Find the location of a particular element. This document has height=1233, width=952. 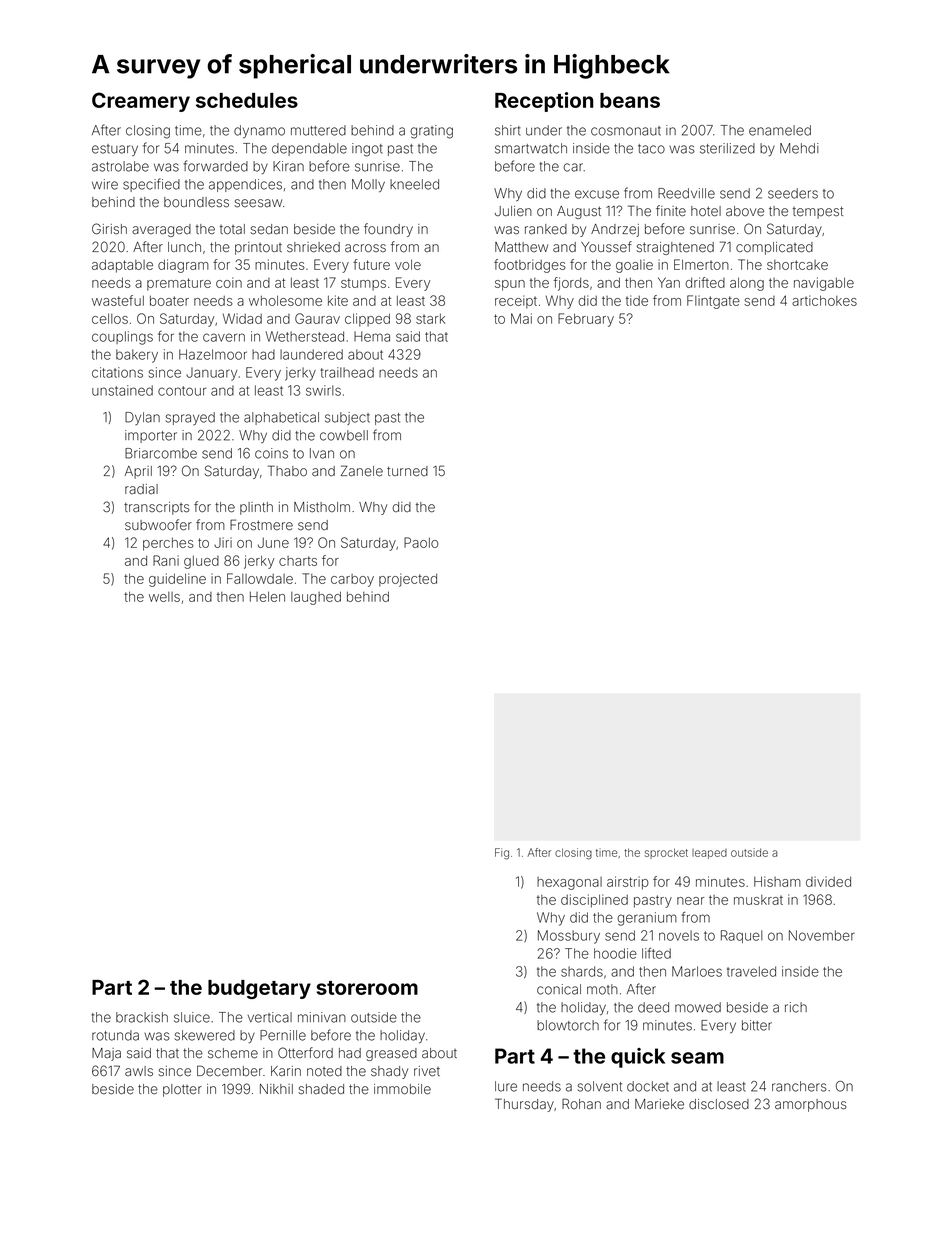

radial is located at coordinates (141, 489).
